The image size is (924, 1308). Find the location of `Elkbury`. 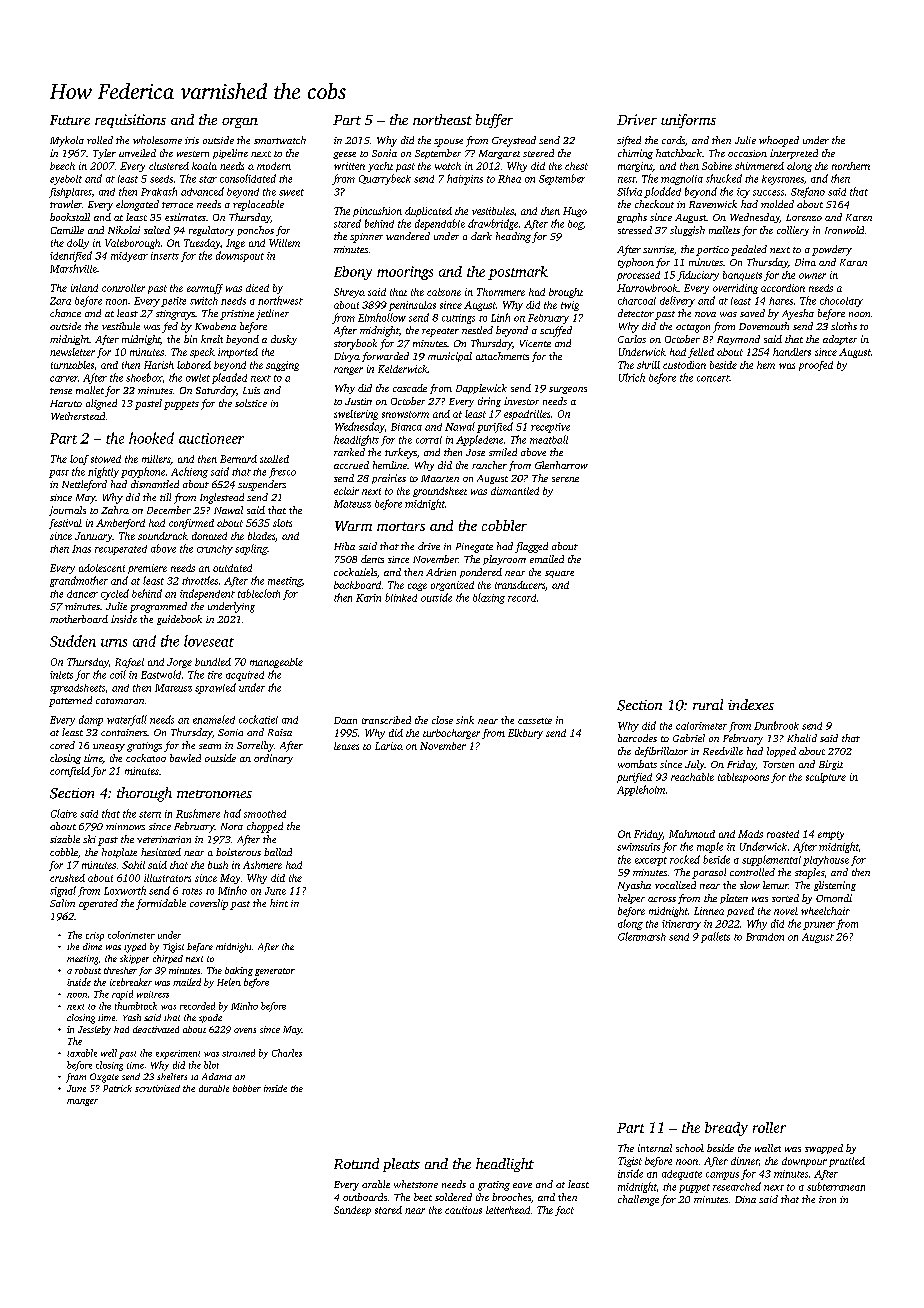

Elkbury is located at coordinates (525, 734).
